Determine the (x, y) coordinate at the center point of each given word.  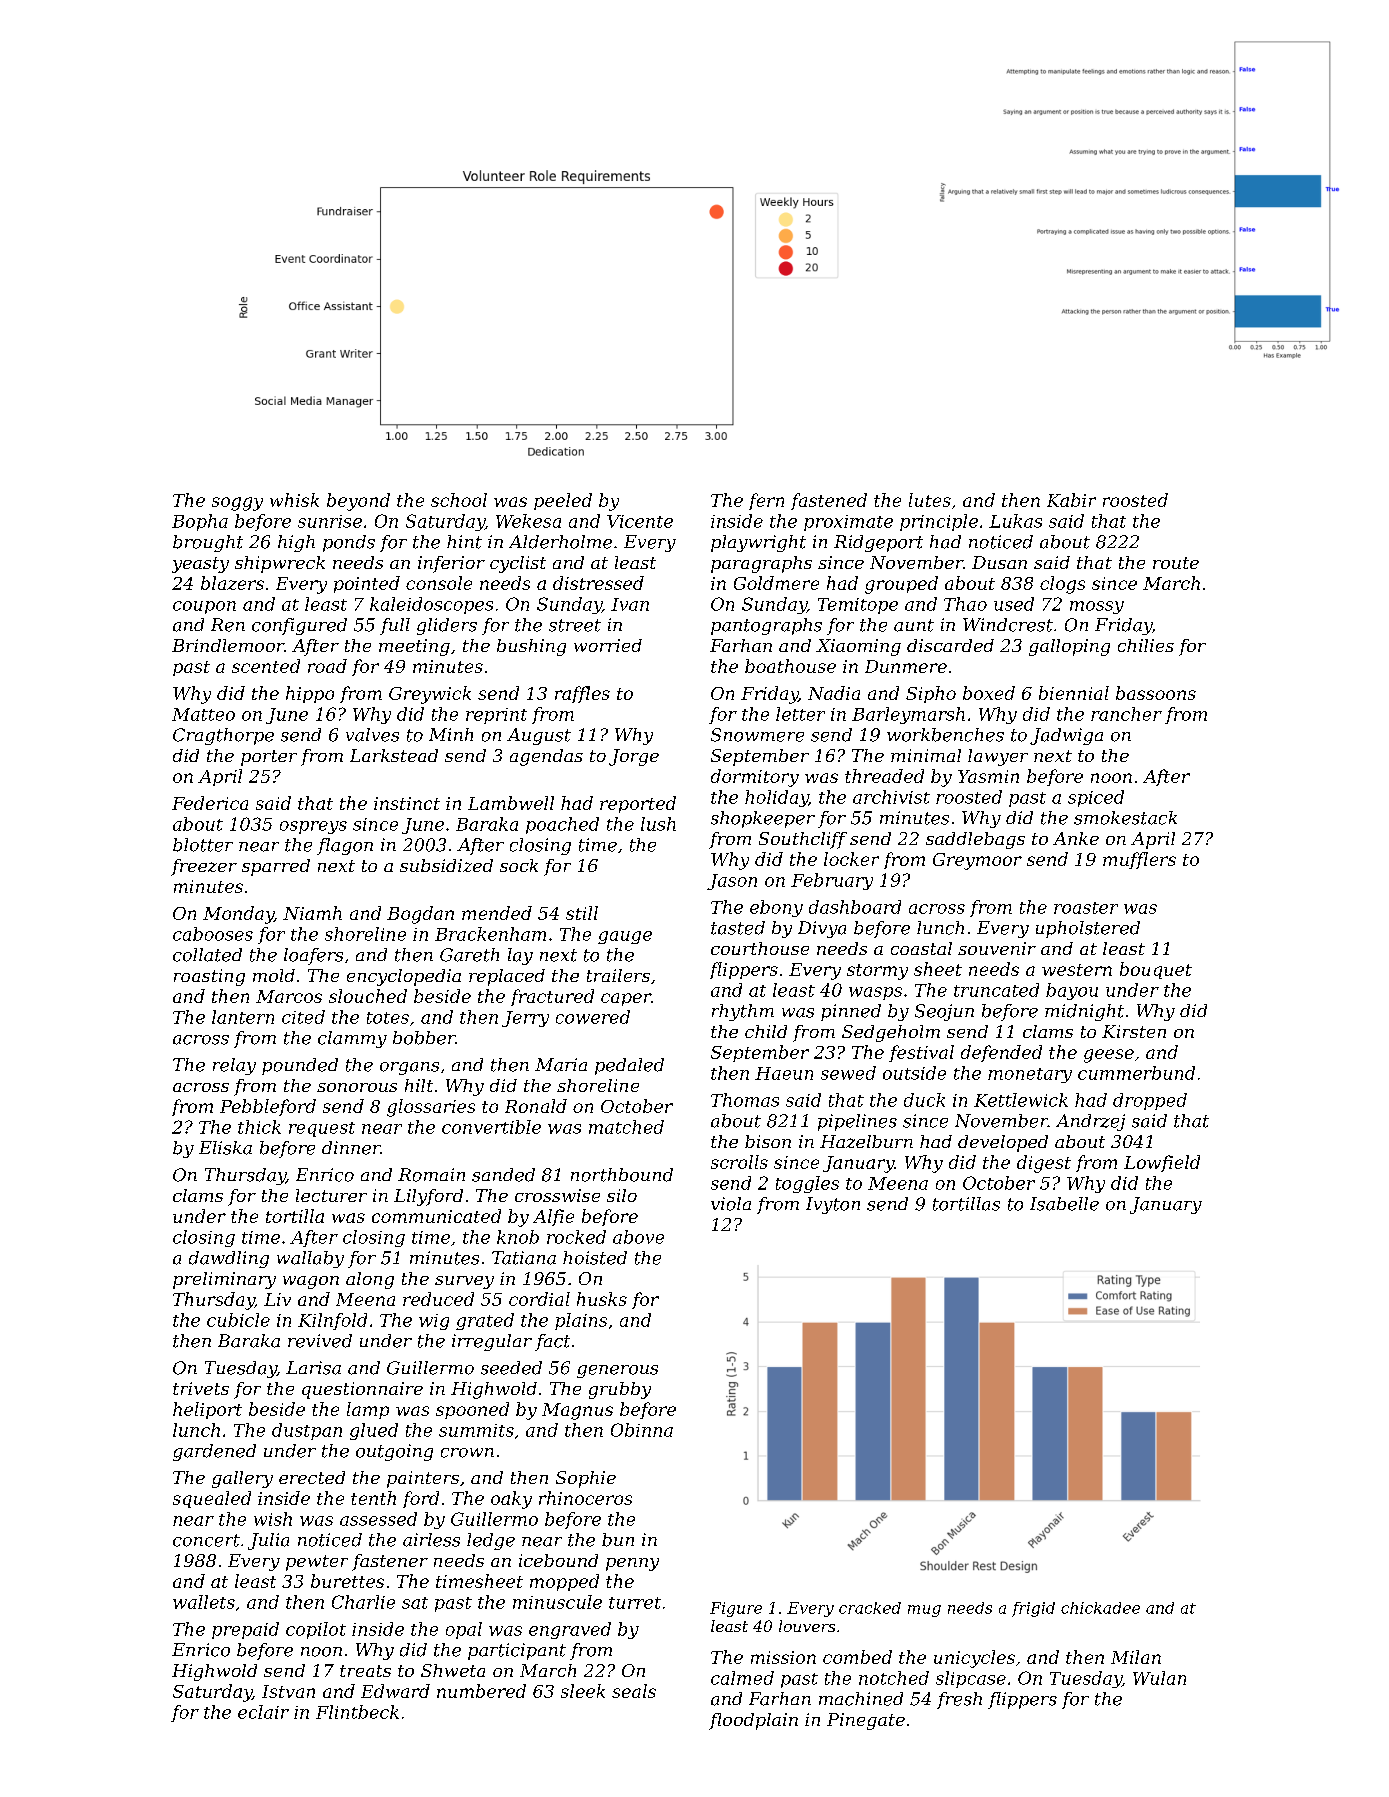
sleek (583, 1691)
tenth (373, 1498)
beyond (358, 502)
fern (766, 501)
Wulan (1159, 1678)
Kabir (1071, 500)
